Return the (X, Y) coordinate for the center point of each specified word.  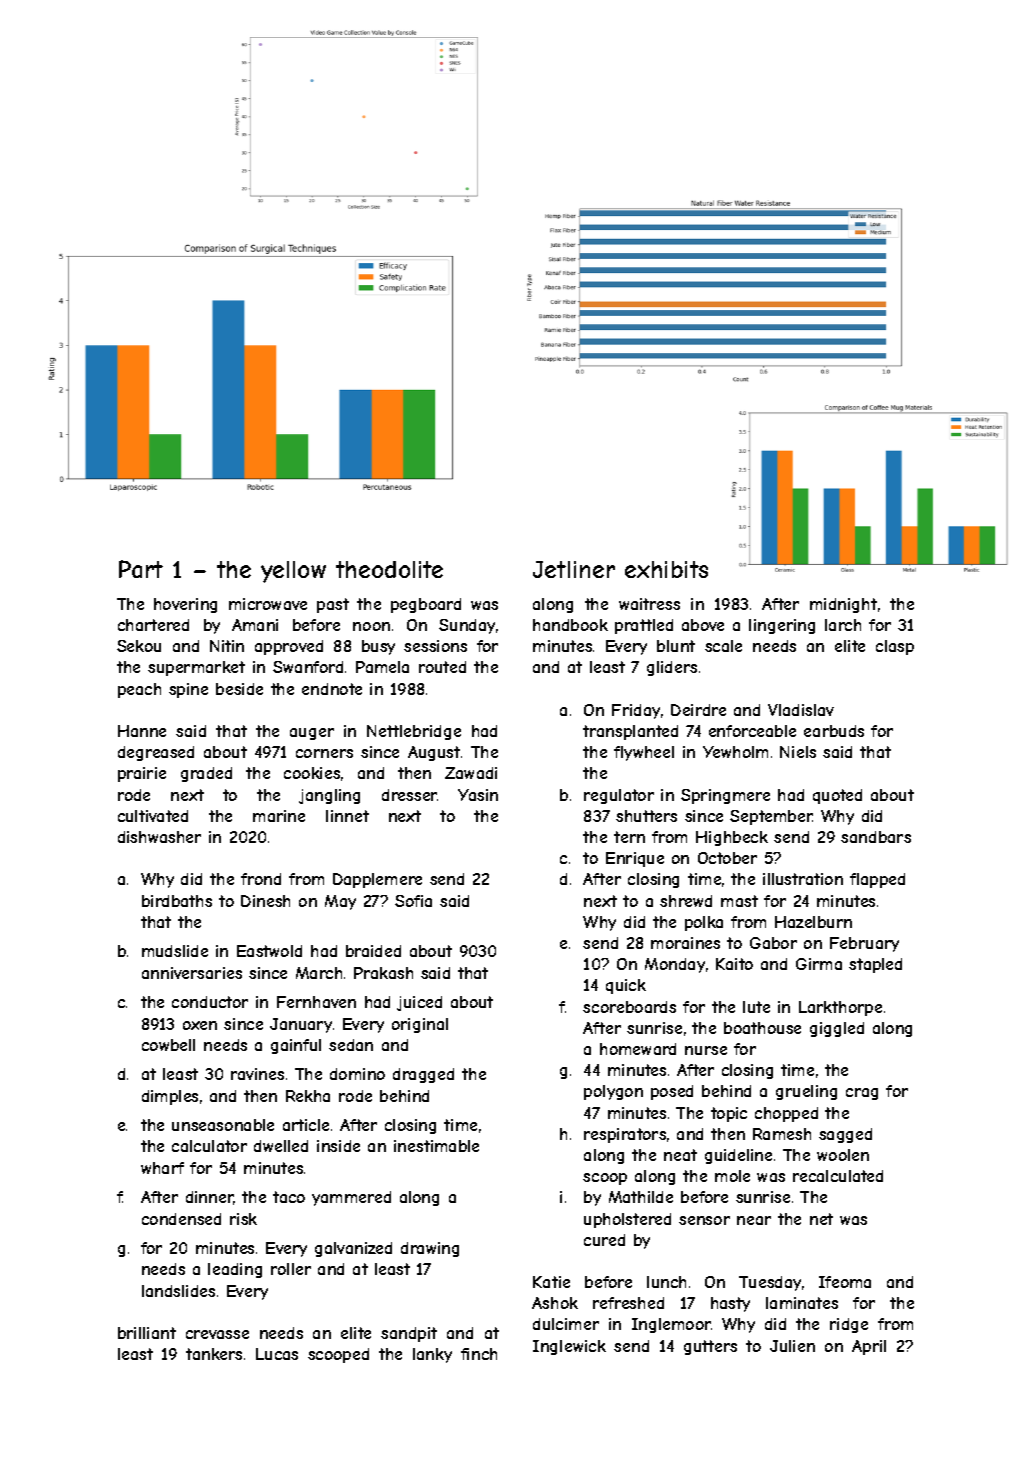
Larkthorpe (840, 1008)
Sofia (413, 901)
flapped (877, 880)
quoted (837, 796)
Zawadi (471, 773)
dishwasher (159, 837)
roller (291, 1269)
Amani (255, 625)
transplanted (630, 732)
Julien (792, 1346)
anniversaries (192, 973)
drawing (430, 1249)
